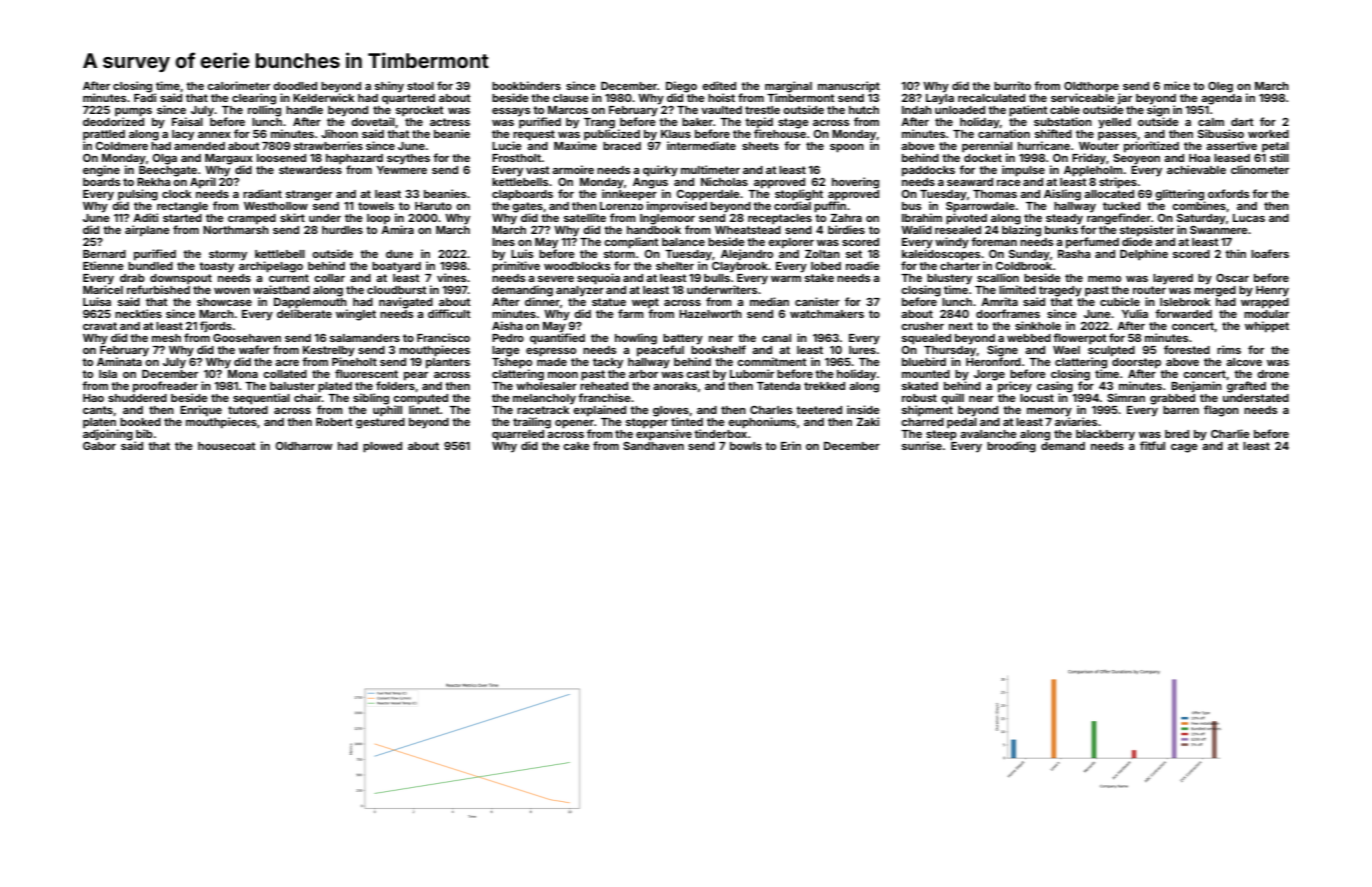  I want to click on farm, so click(631, 313).
